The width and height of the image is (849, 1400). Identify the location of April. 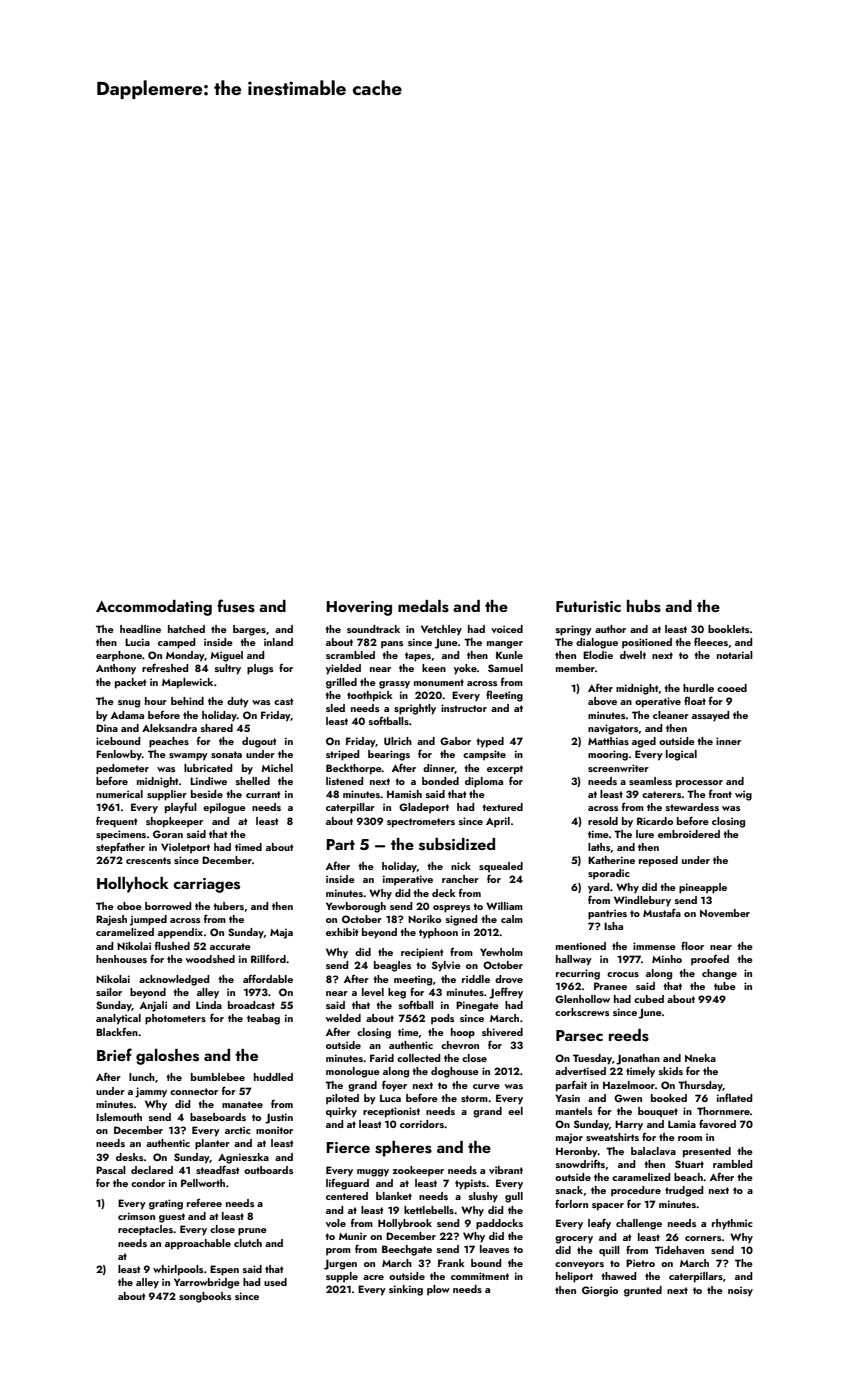
(498, 822).
